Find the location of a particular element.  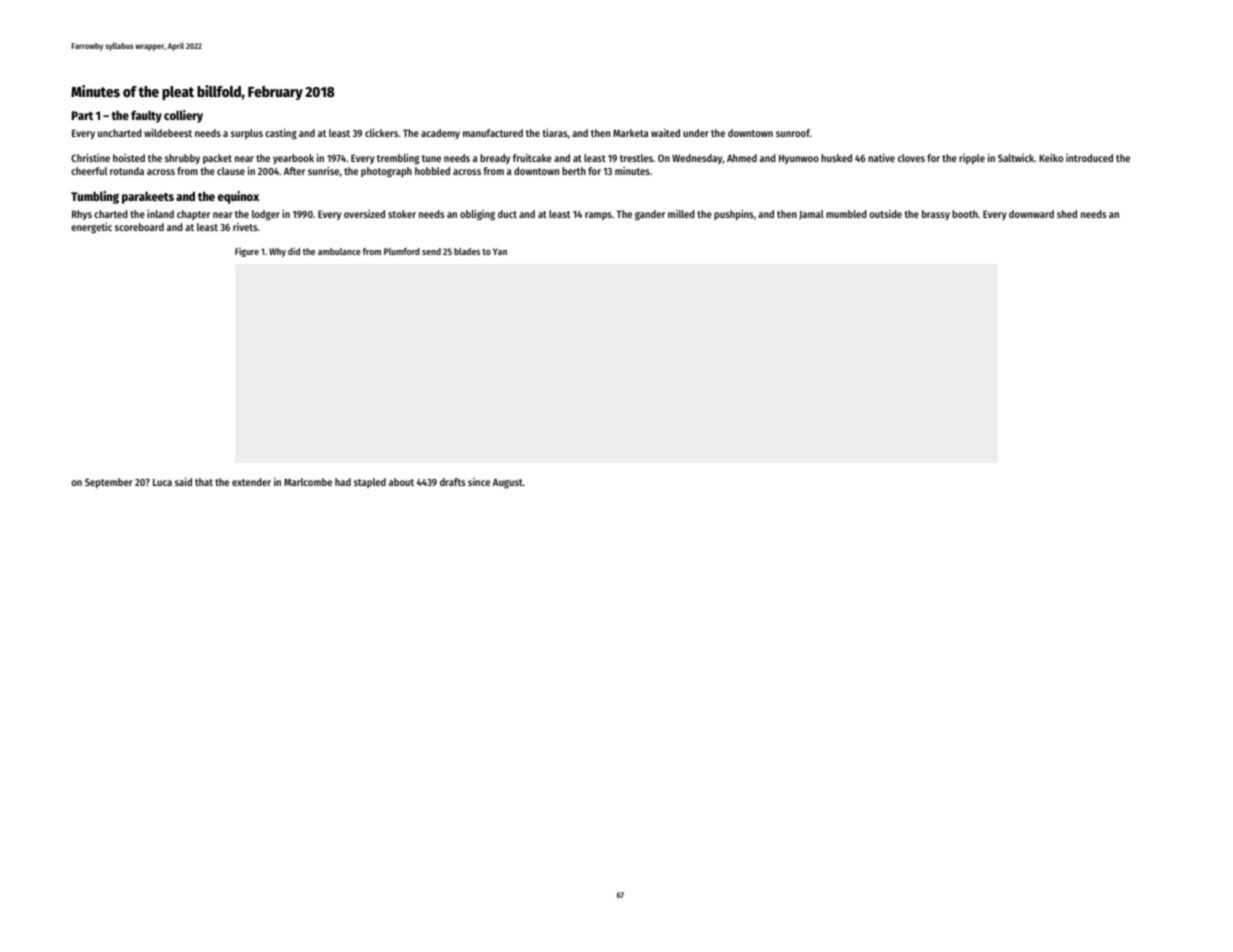

shed is located at coordinates (1067, 214).
